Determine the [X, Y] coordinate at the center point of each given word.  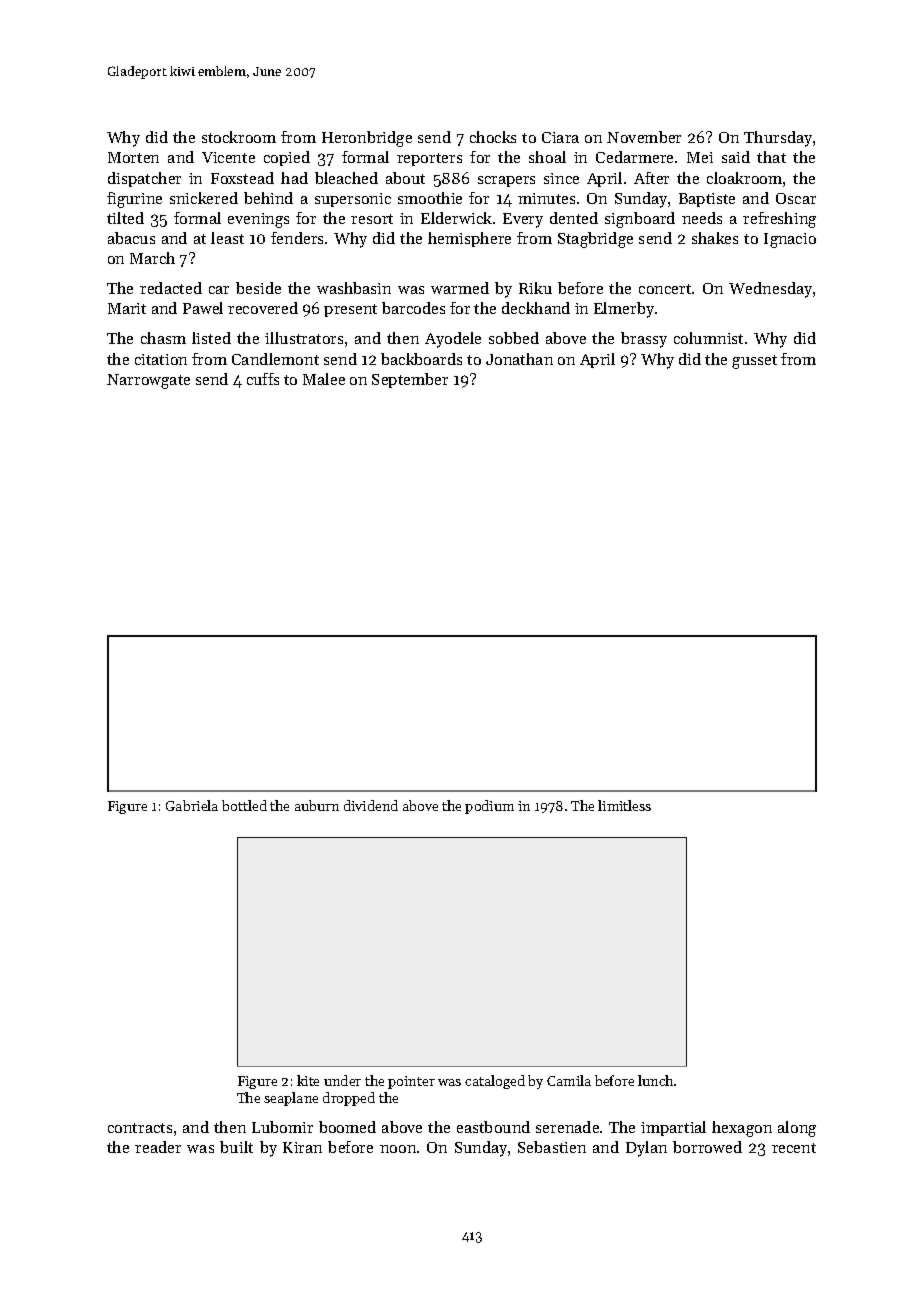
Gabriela [192, 805]
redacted [171, 288]
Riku [535, 288]
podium [489, 807]
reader [158, 1147]
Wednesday [770, 290]
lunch [655, 1080]
